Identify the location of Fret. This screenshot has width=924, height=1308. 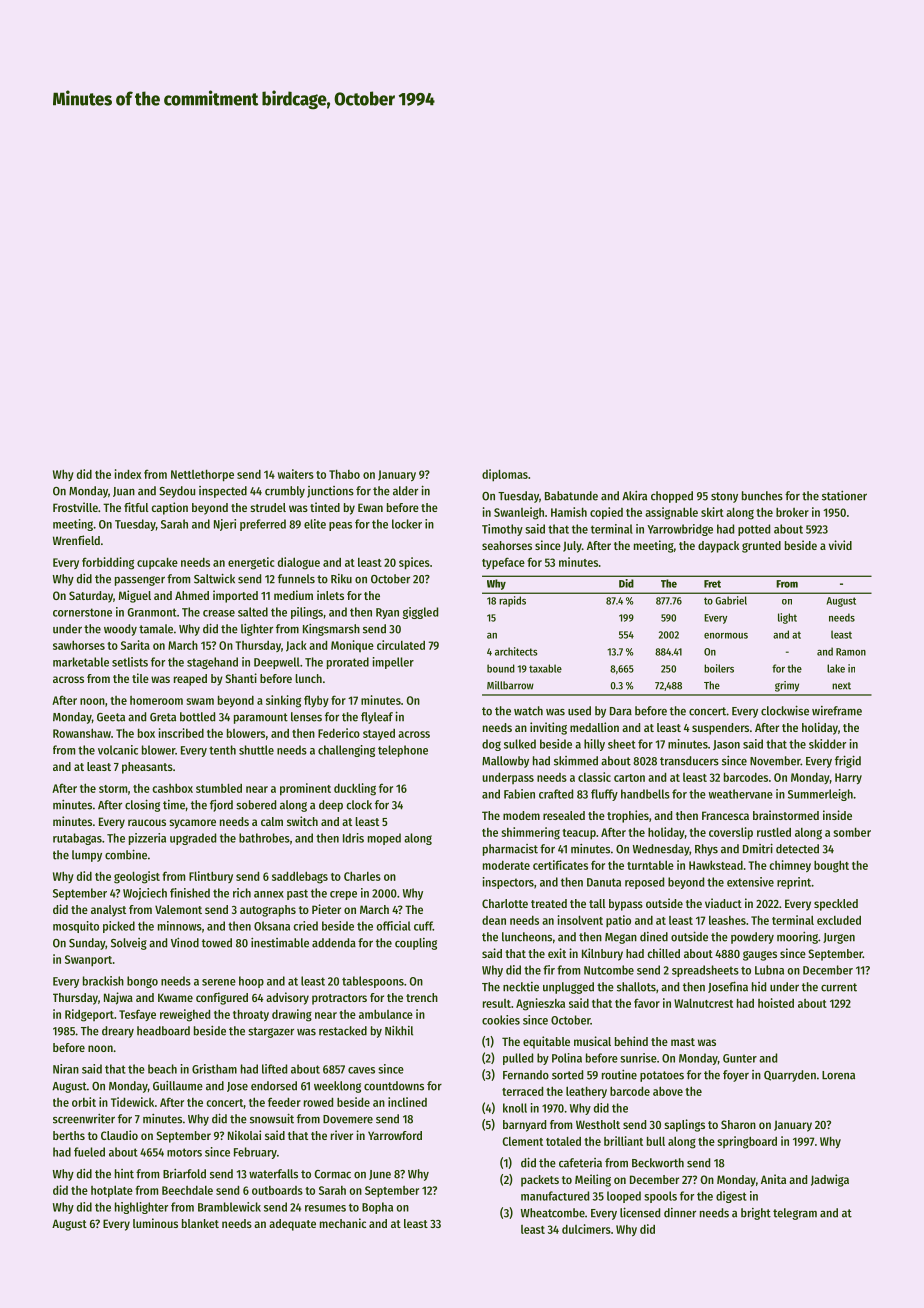
(712, 584).
